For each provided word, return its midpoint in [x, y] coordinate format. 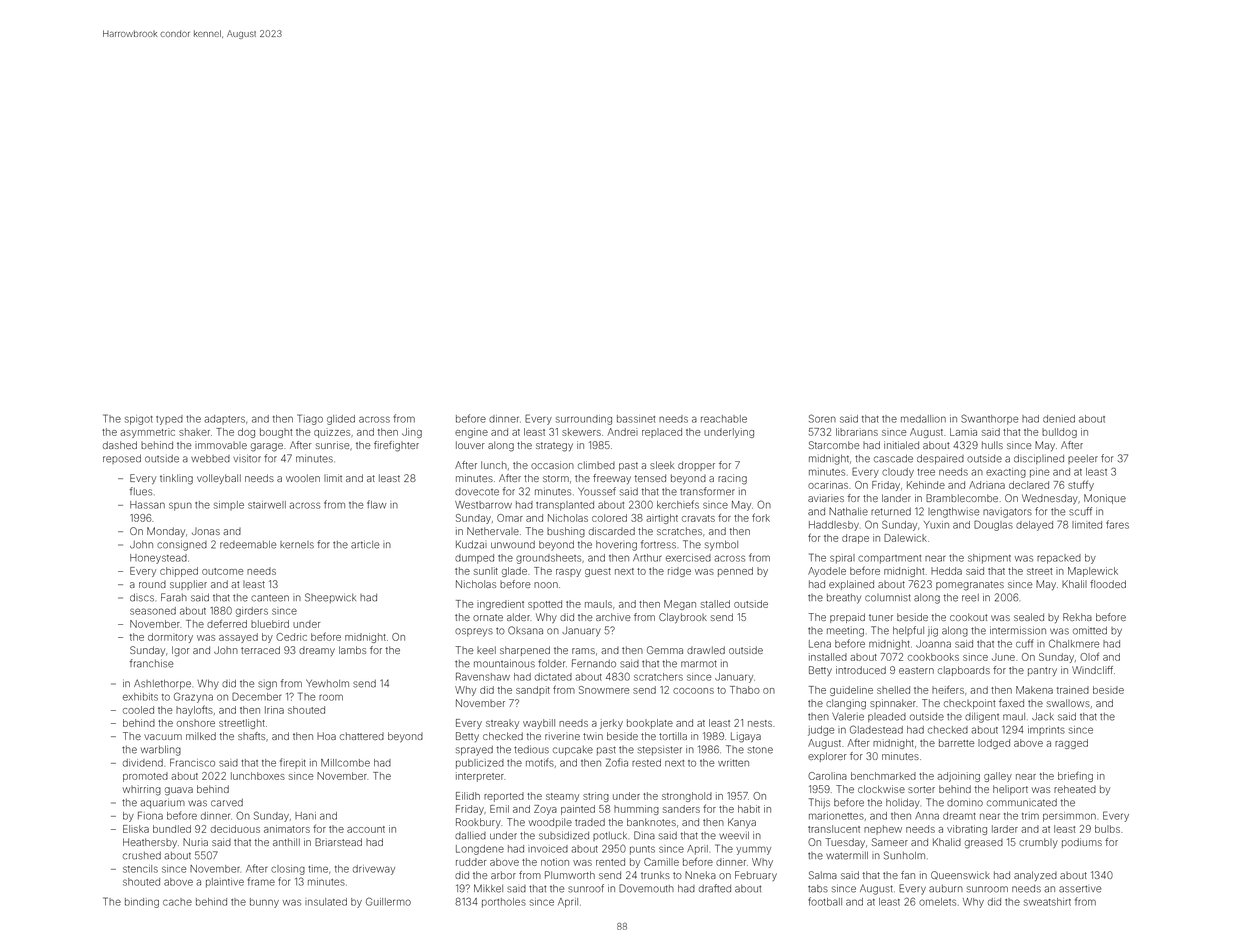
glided [341, 420]
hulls [992, 445]
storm [556, 478]
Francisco [192, 762]
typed [169, 420]
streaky [502, 724]
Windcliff [1092, 670]
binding [142, 903]
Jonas [206, 531]
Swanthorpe [989, 419]
